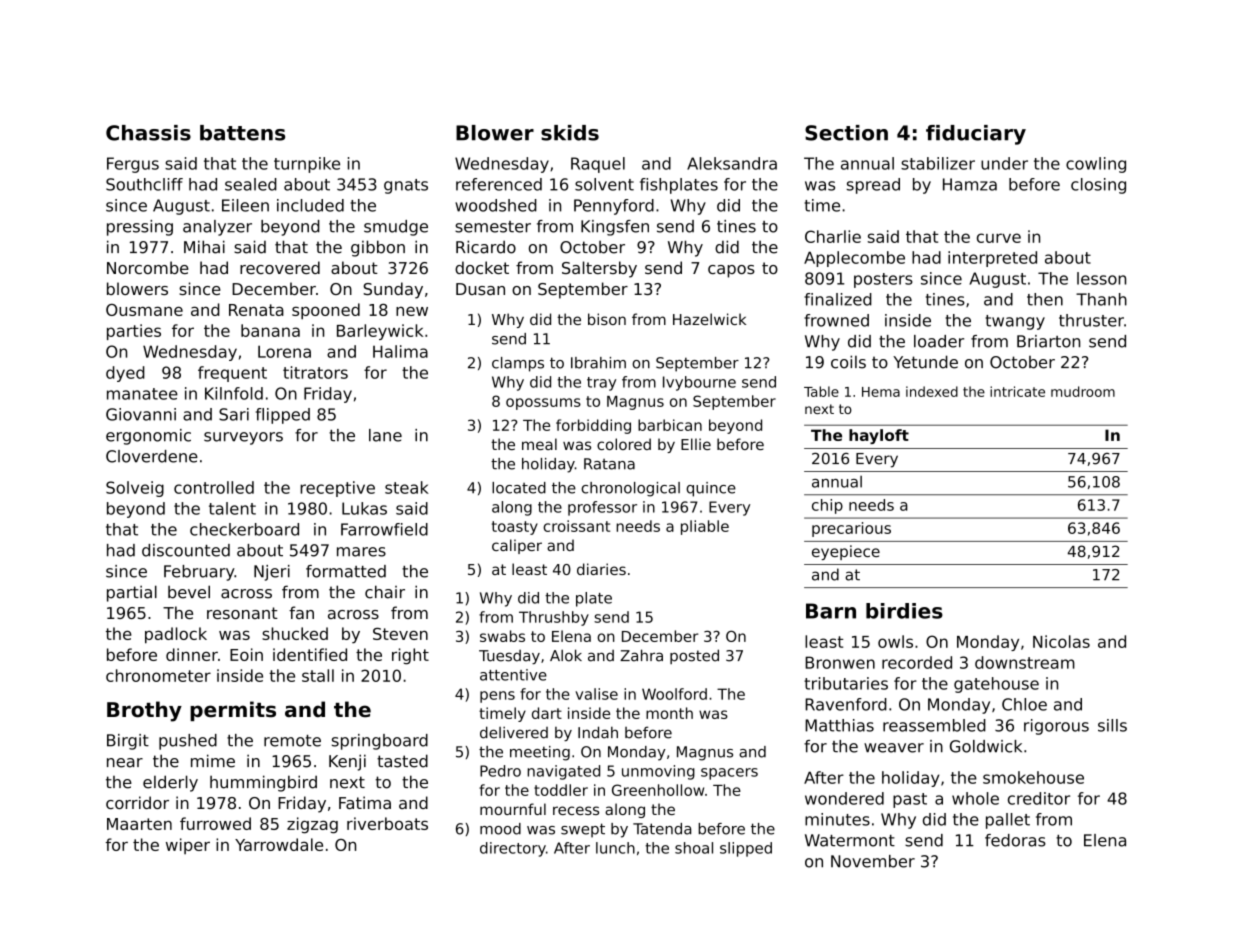 This screenshot has height=952, width=1233. What do you see at coordinates (1017, 391) in the screenshot?
I see `intricate` at bounding box center [1017, 391].
